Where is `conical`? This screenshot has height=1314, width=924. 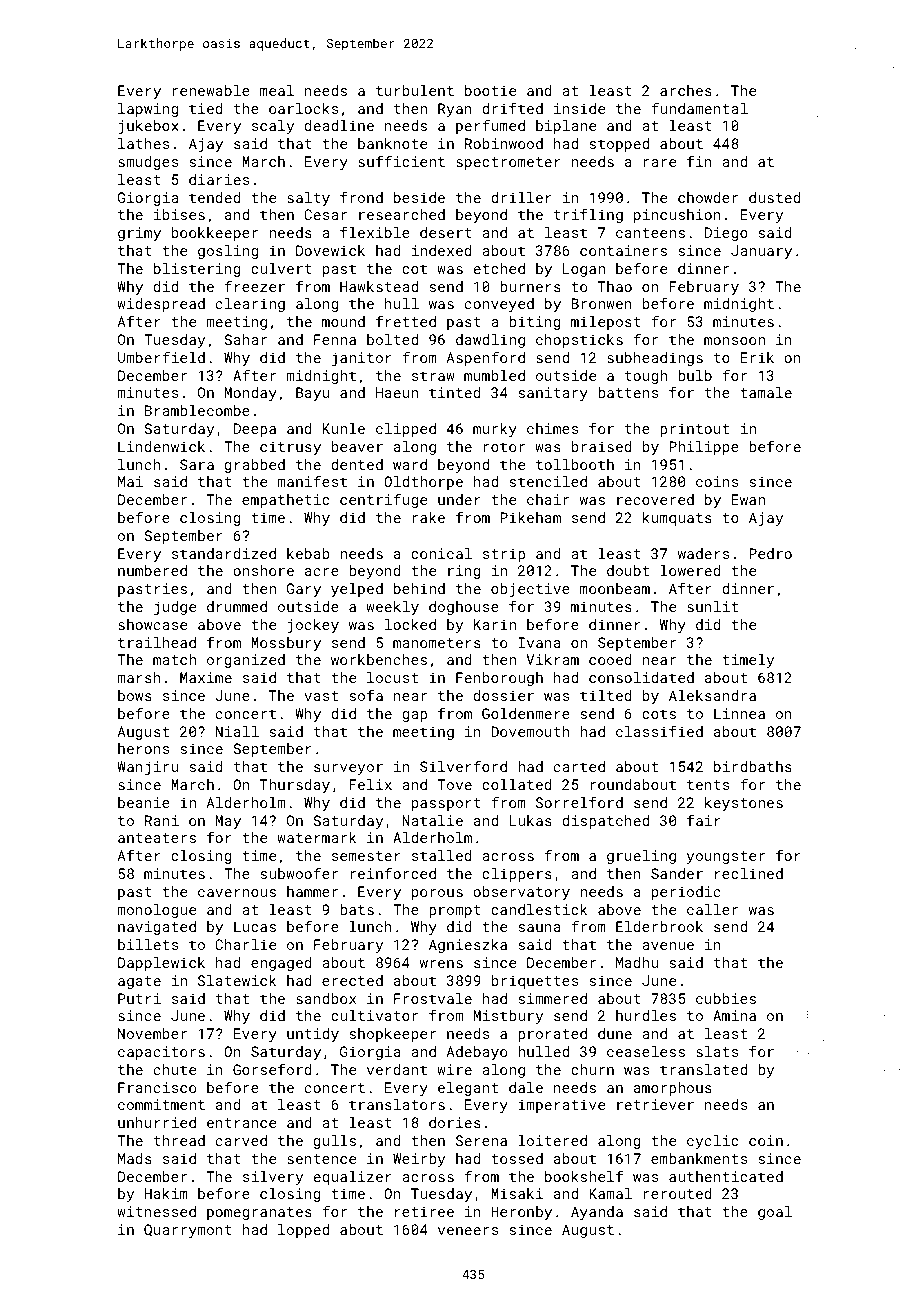 conical is located at coordinates (441, 553).
